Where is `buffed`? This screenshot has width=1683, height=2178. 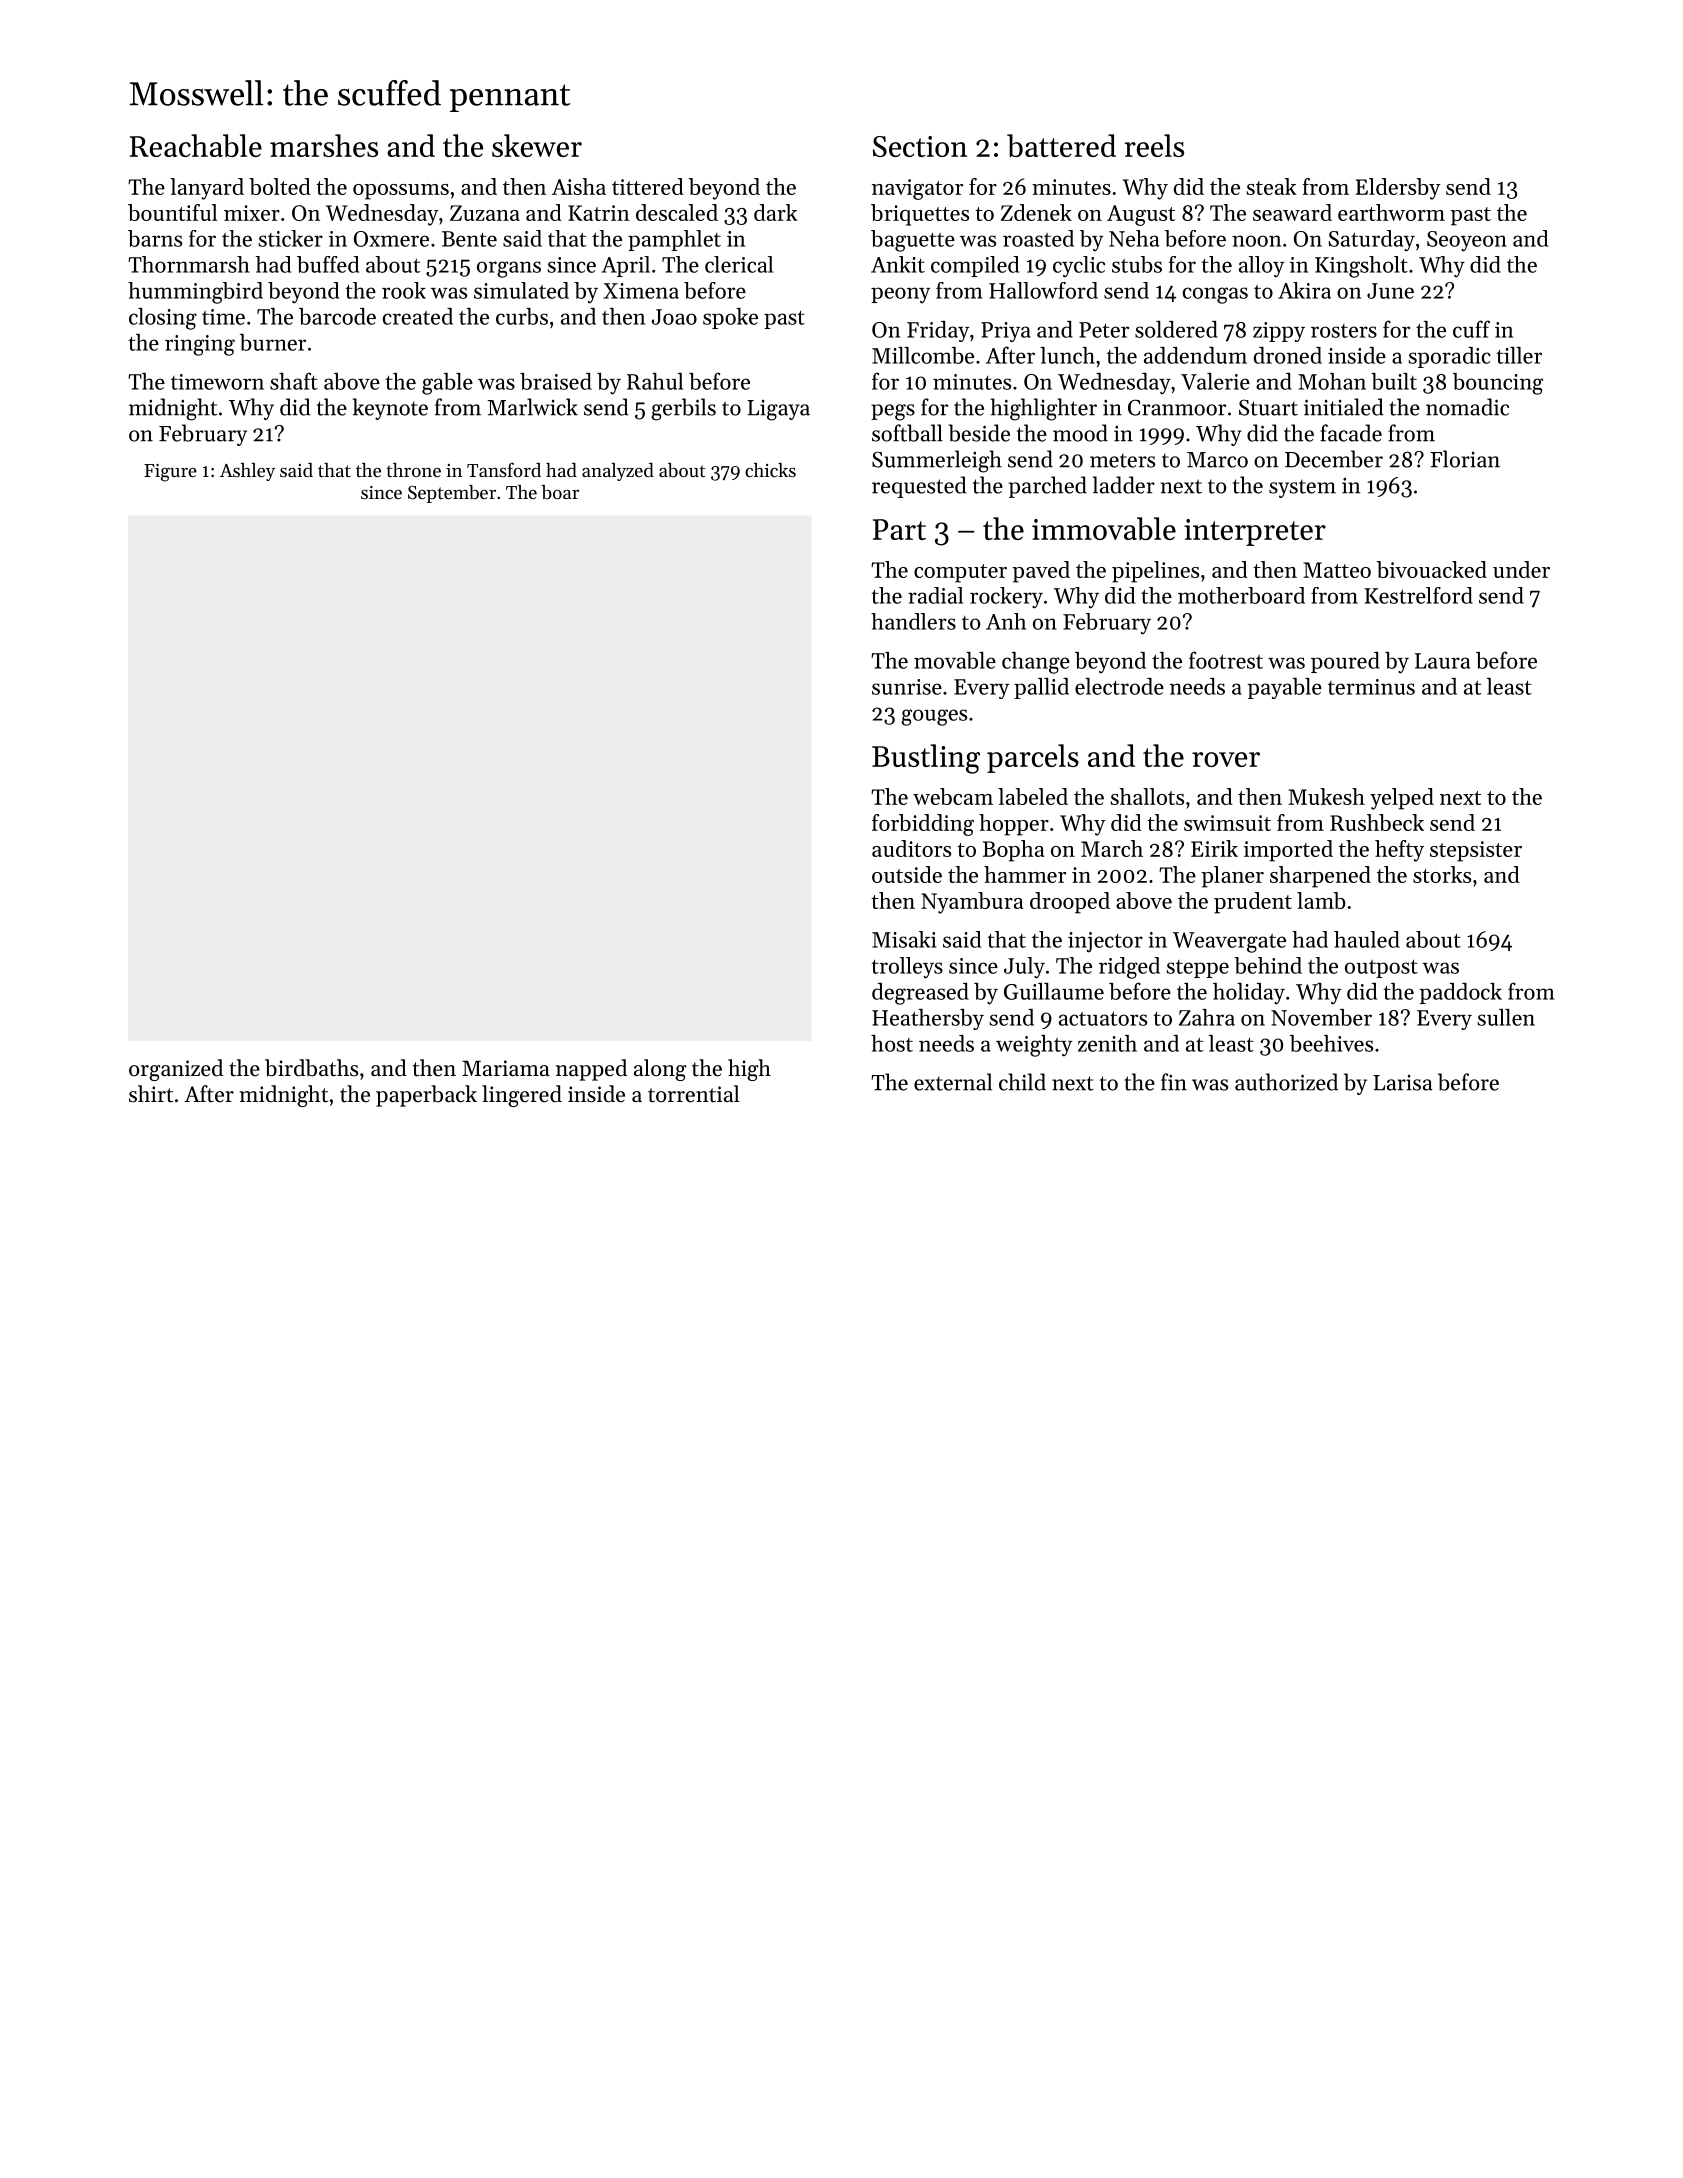
buffed is located at coordinates (328, 264).
